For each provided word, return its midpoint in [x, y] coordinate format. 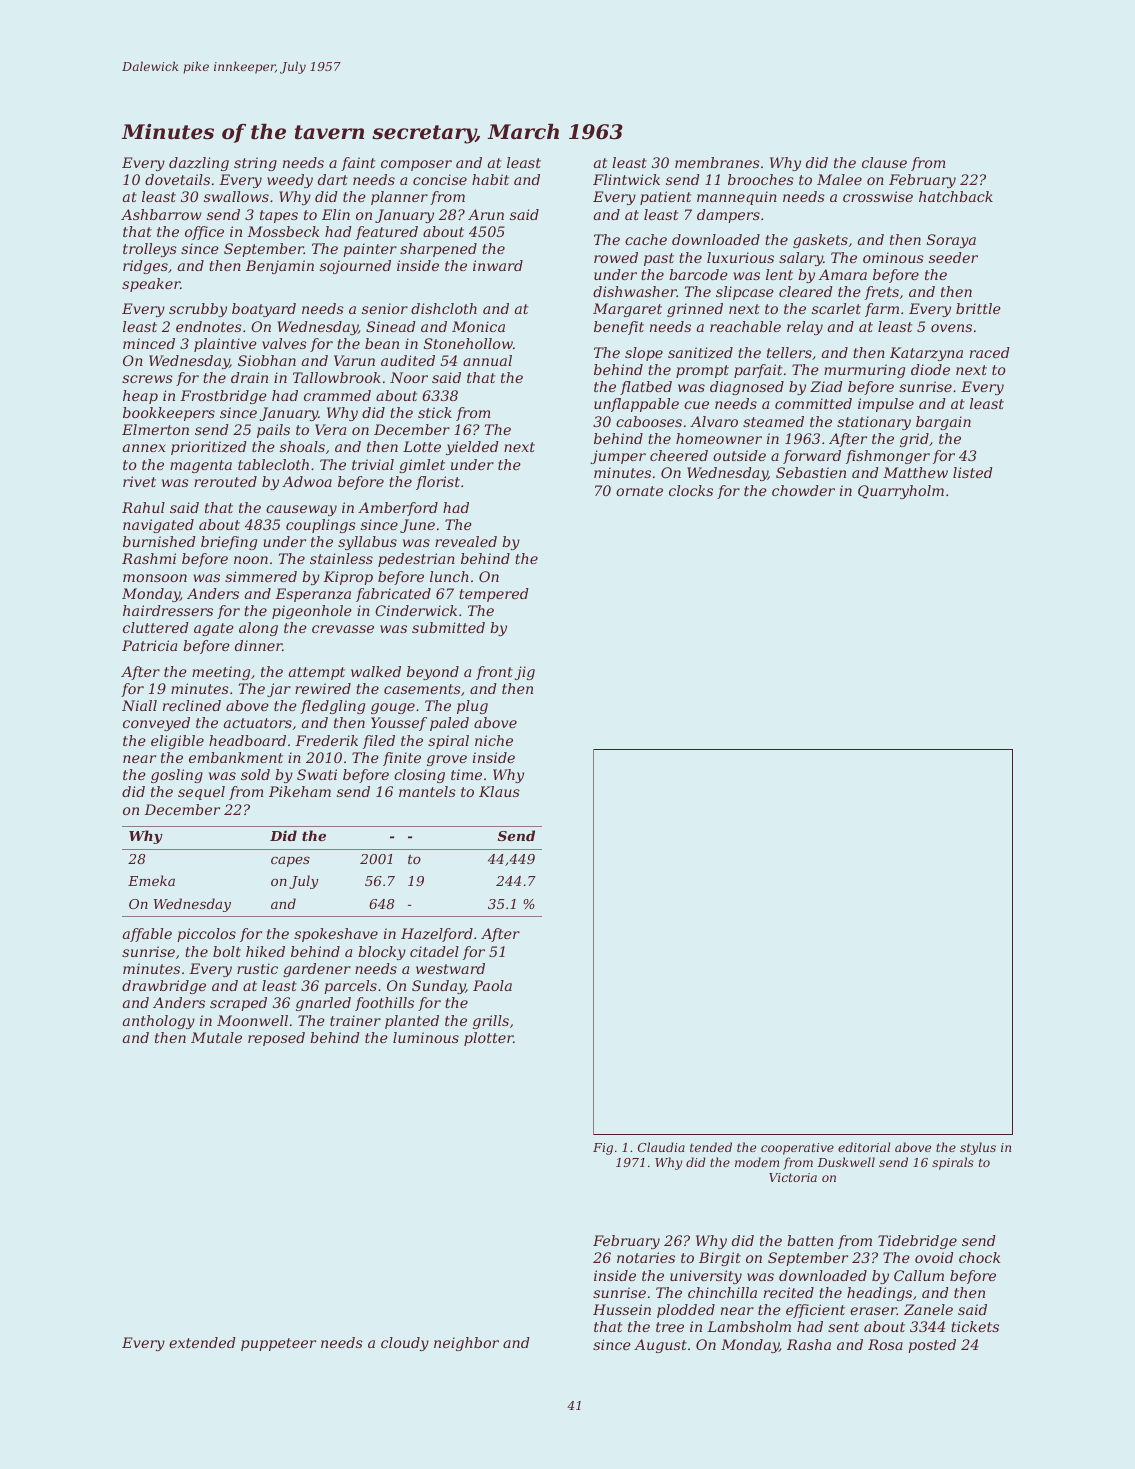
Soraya [951, 241]
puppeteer [278, 1344]
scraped [238, 1004]
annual [487, 360]
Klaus [499, 791]
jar [279, 690]
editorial [864, 1147]
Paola [492, 985]
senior [385, 308]
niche [494, 740]
